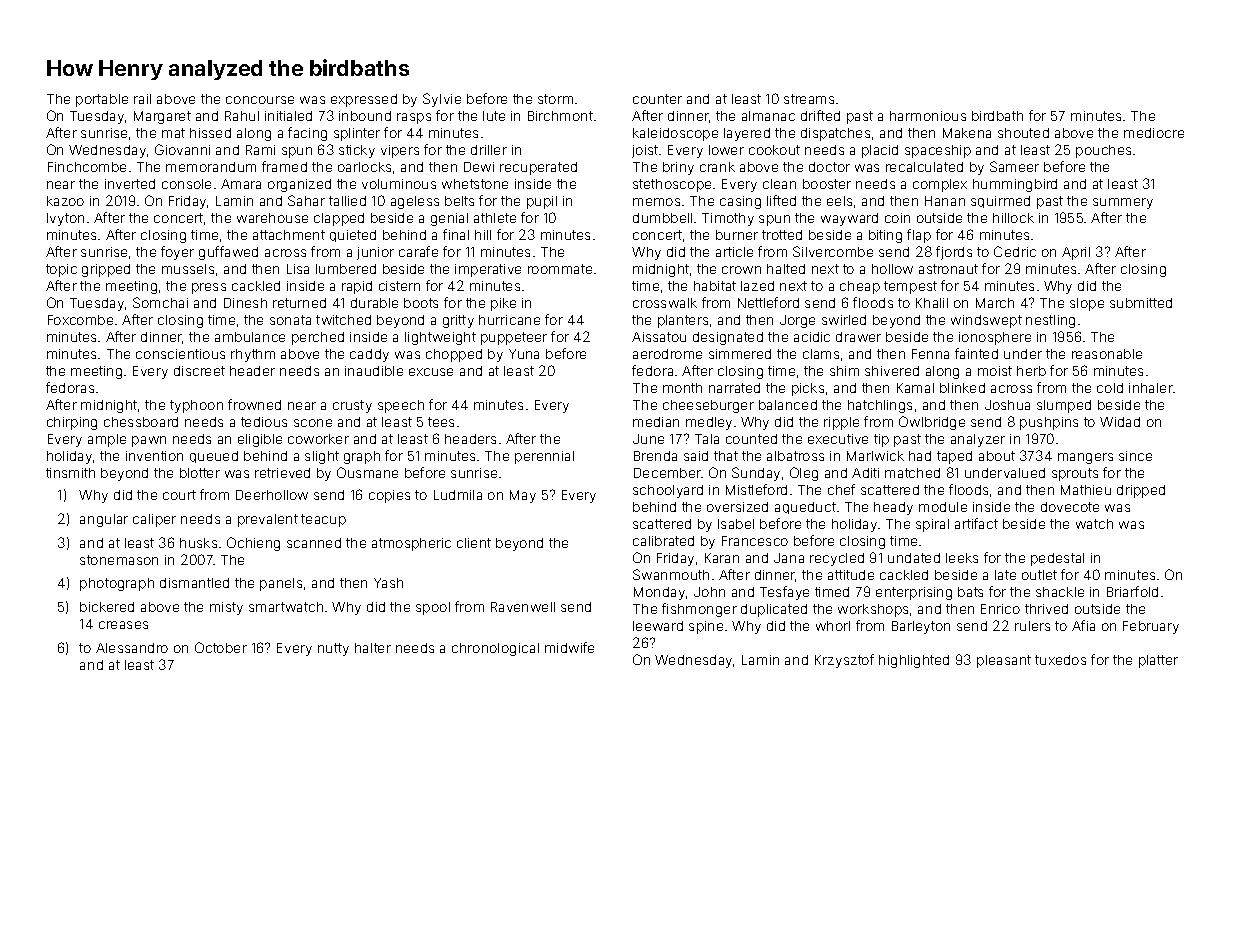  What do you see at coordinates (1120, 422) in the screenshot?
I see `Widad` at bounding box center [1120, 422].
